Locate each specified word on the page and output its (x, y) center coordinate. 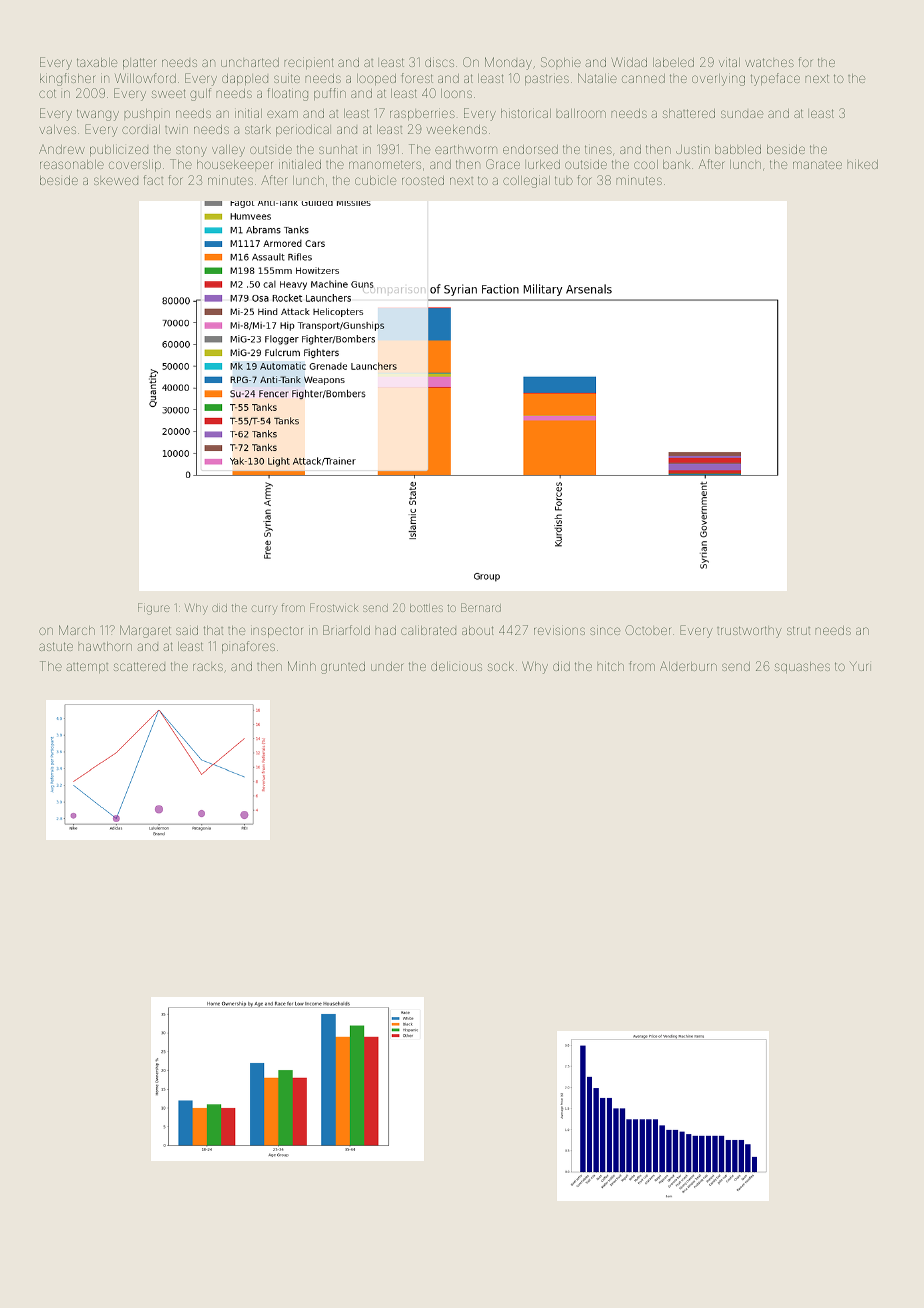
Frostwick (334, 607)
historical (526, 113)
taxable (97, 62)
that (213, 630)
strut (798, 630)
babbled (738, 149)
